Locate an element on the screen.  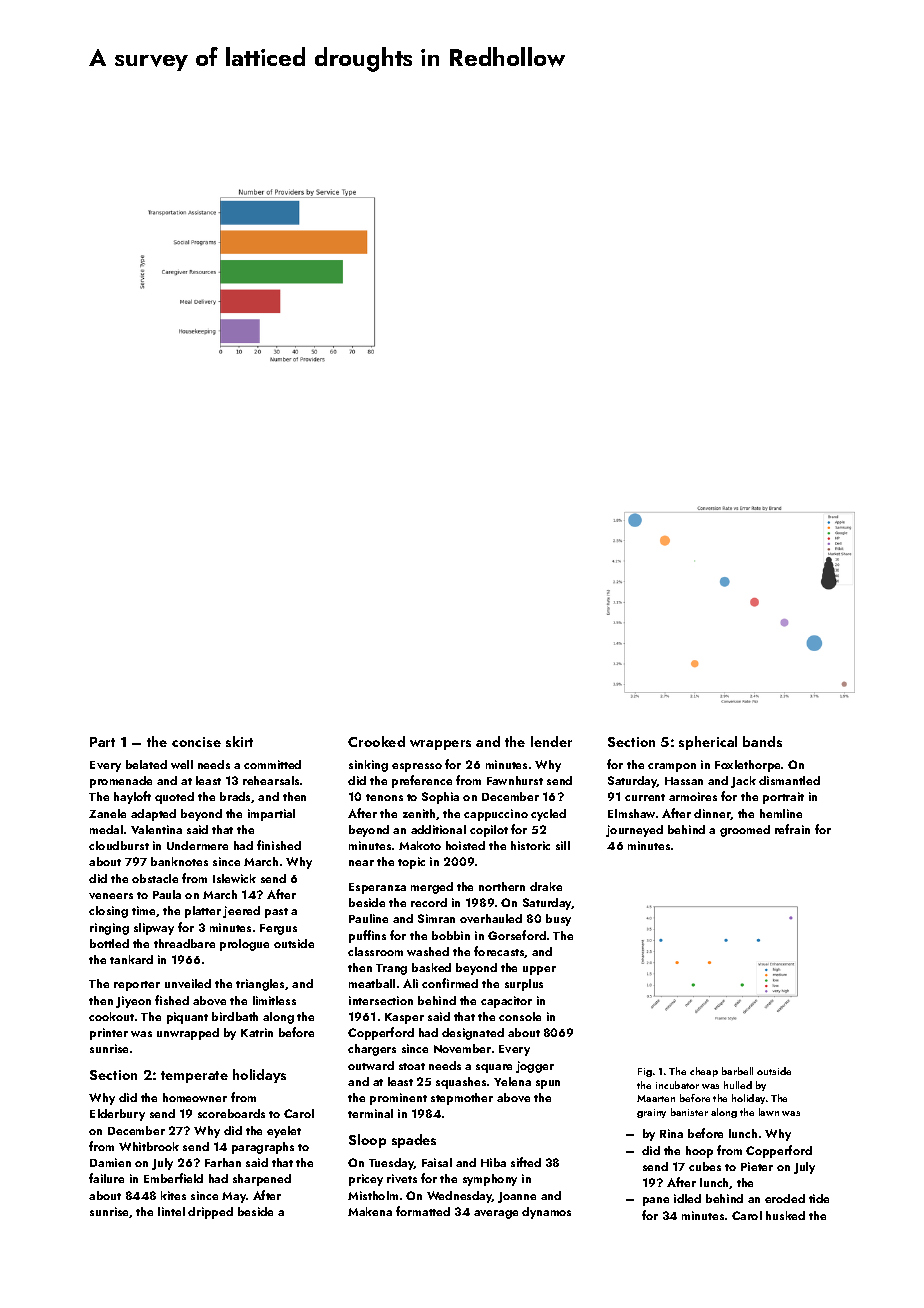
busy is located at coordinates (558, 920).
